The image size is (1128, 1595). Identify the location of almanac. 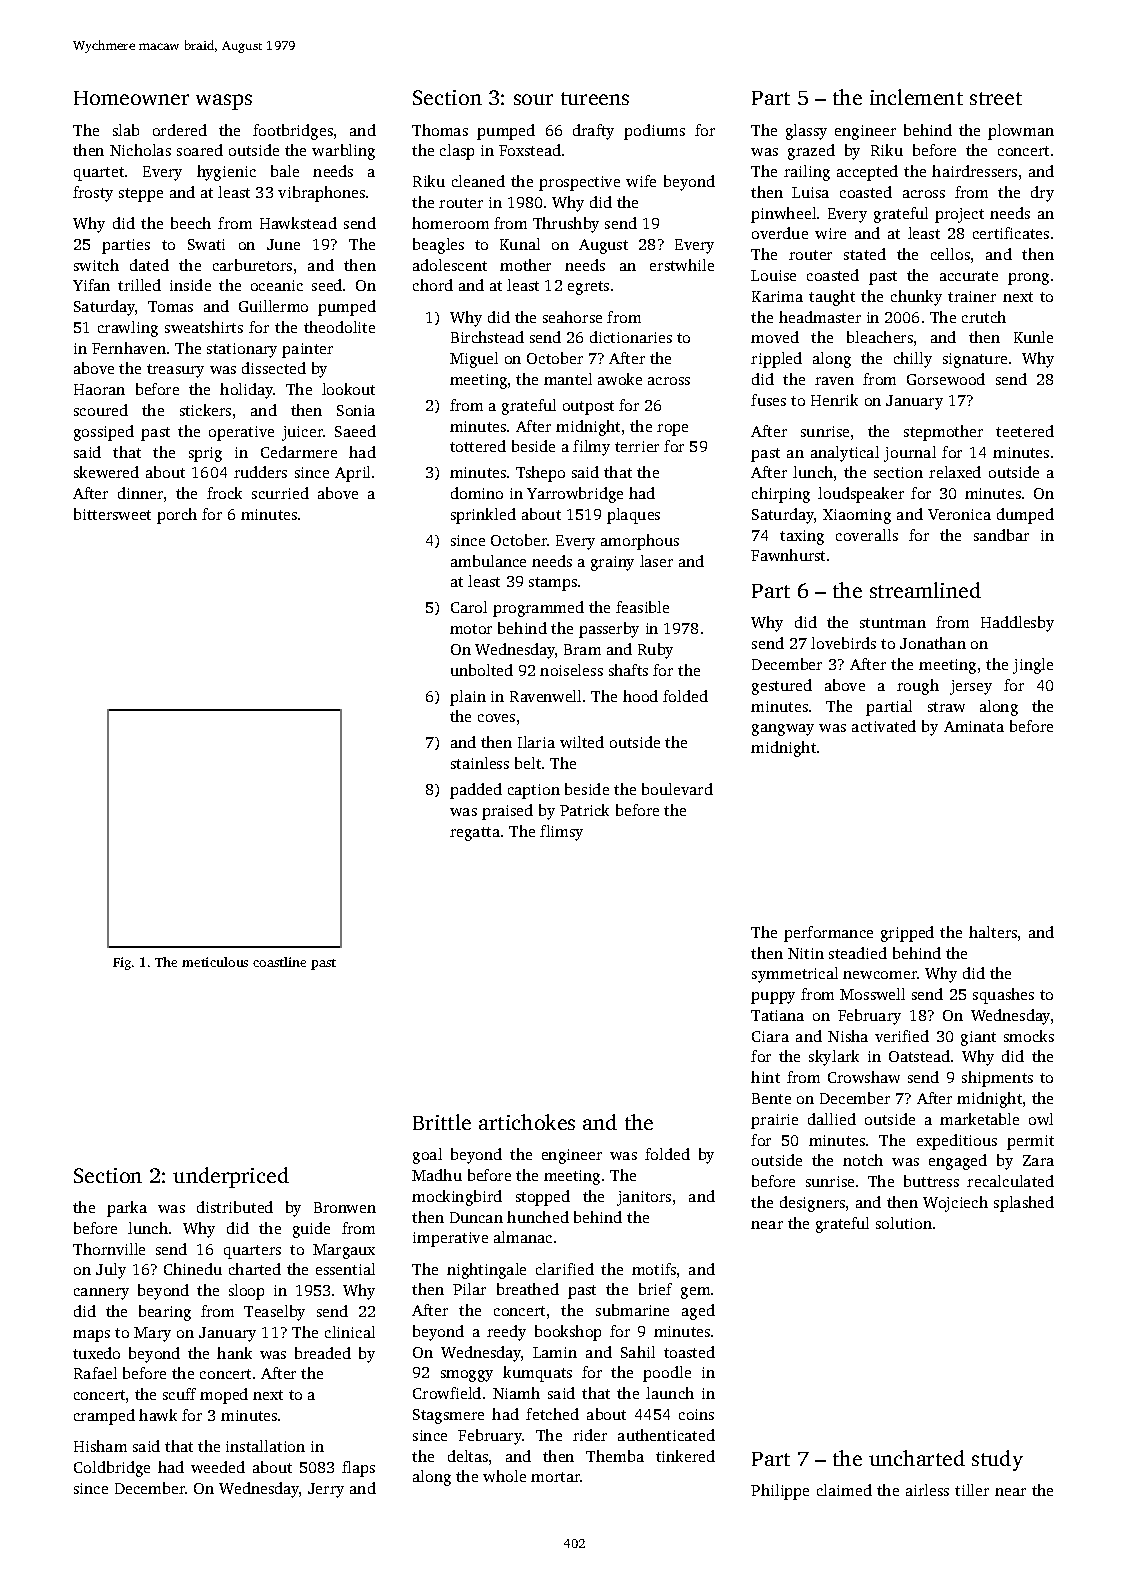
(523, 1237).
